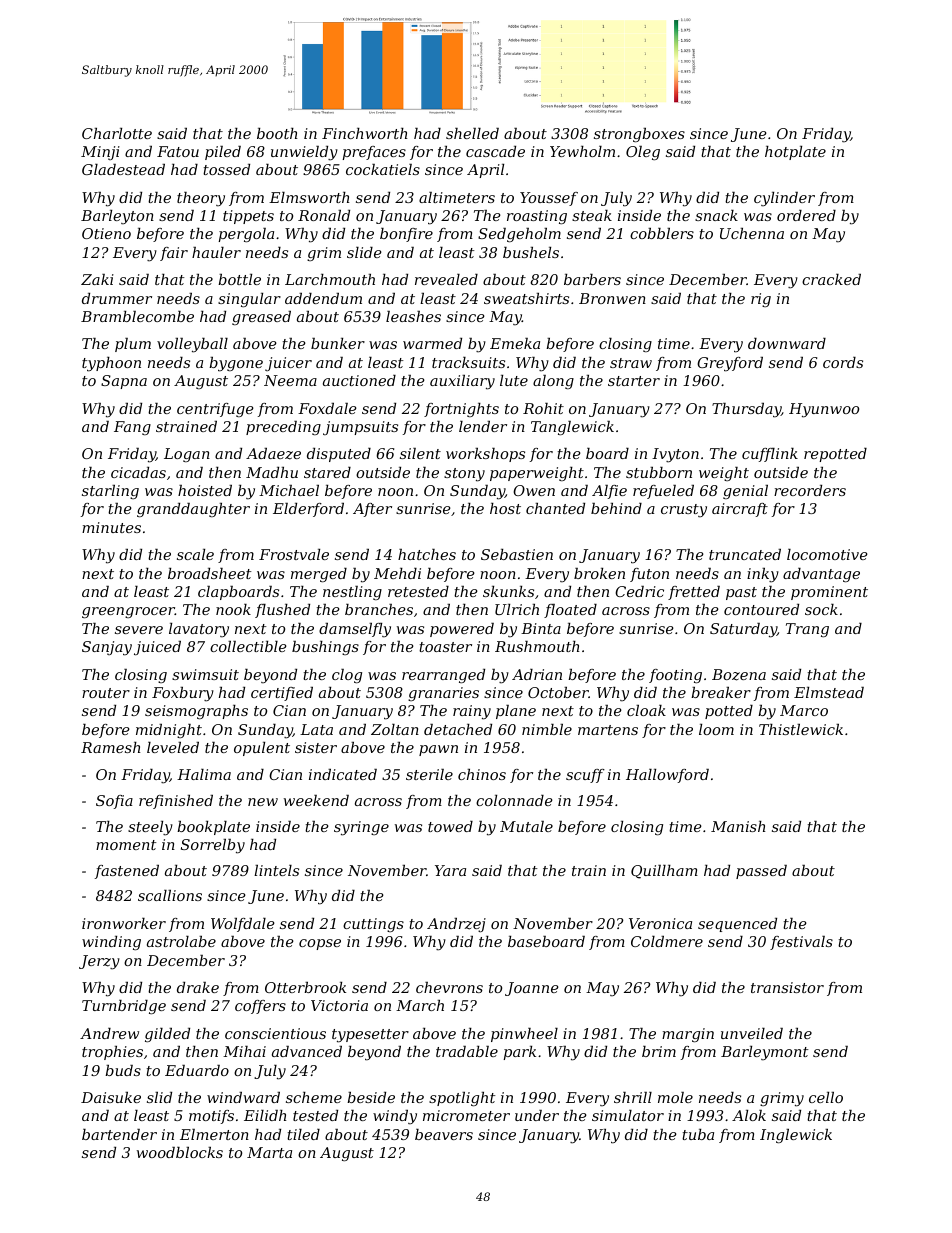 This page has width=952, height=1233. What do you see at coordinates (795, 153) in the page?
I see `hotplate` at bounding box center [795, 153].
